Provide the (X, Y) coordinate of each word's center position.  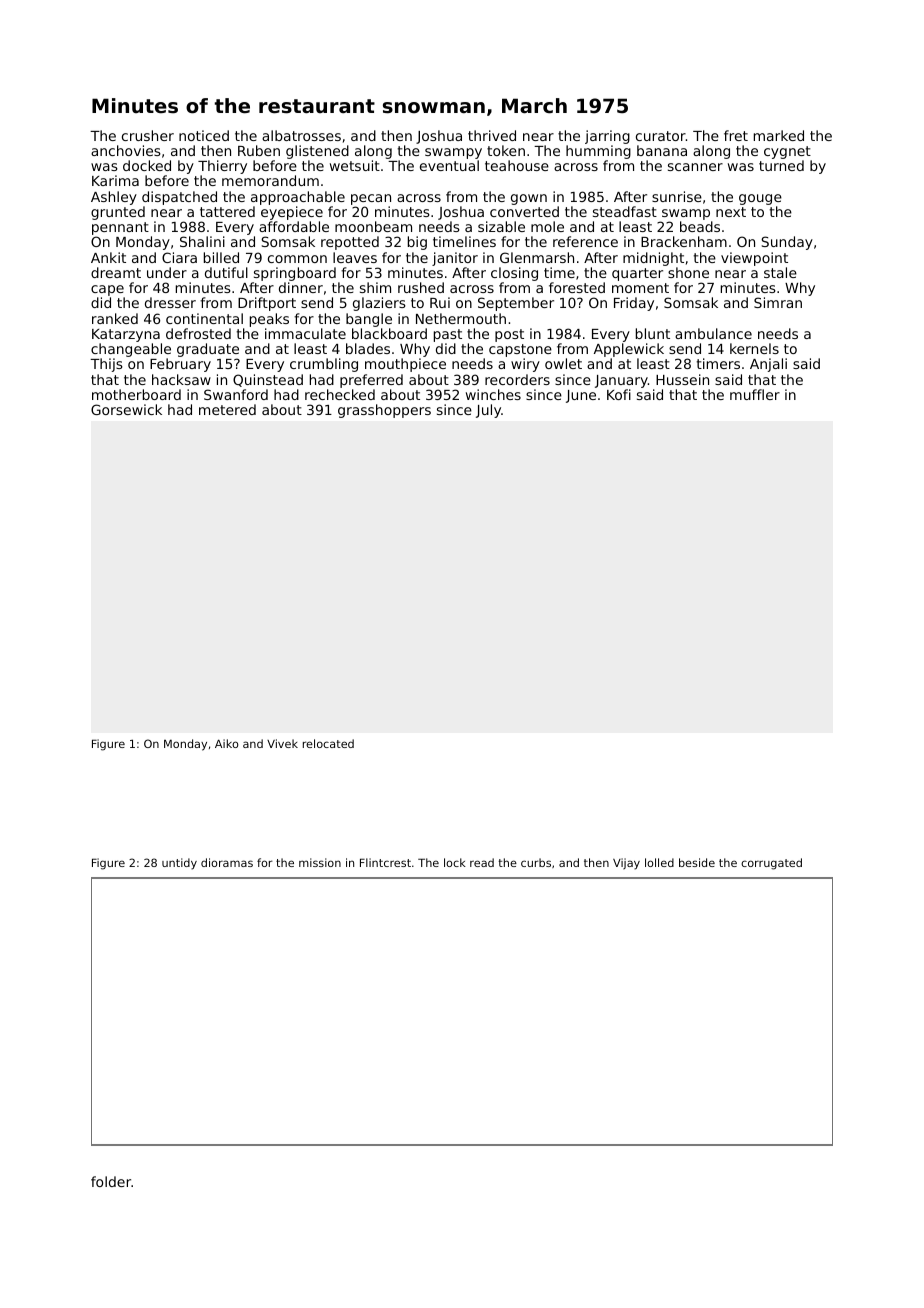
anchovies (126, 150)
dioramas (227, 862)
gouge (760, 199)
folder (111, 1181)
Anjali (768, 365)
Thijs (106, 365)
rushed (421, 287)
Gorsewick (126, 409)
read (482, 862)
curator (661, 136)
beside (697, 862)
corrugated (771, 864)
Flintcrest (385, 862)
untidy (179, 864)
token (506, 150)
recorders (517, 379)
